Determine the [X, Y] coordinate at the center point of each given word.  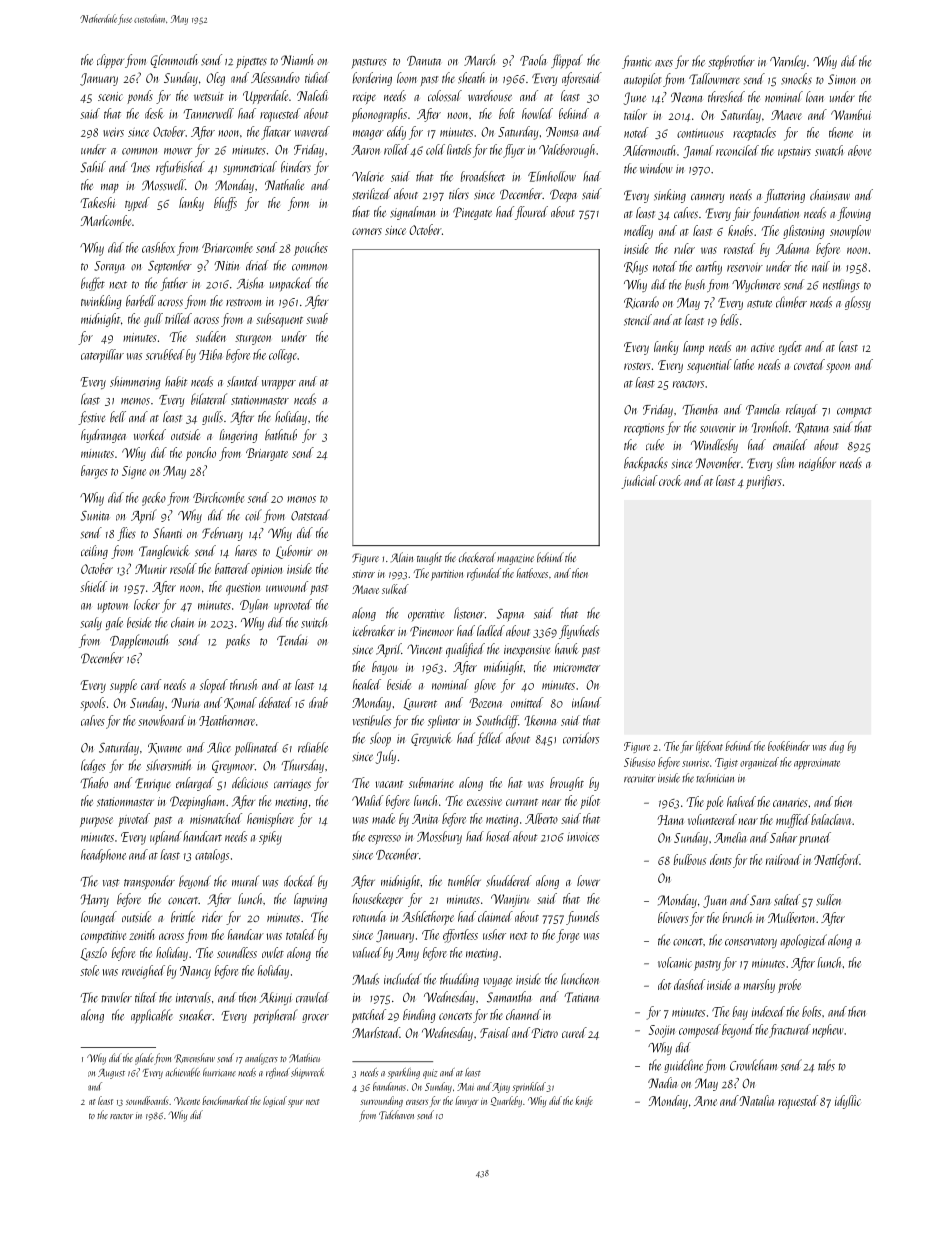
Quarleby [506, 1101]
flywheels [579, 632]
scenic [110, 96]
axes [664, 63]
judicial [639, 482]
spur [295, 1103]
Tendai [292, 640]
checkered [477, 557]
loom [407, 77]
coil [253, 515]
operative [426, 615]
